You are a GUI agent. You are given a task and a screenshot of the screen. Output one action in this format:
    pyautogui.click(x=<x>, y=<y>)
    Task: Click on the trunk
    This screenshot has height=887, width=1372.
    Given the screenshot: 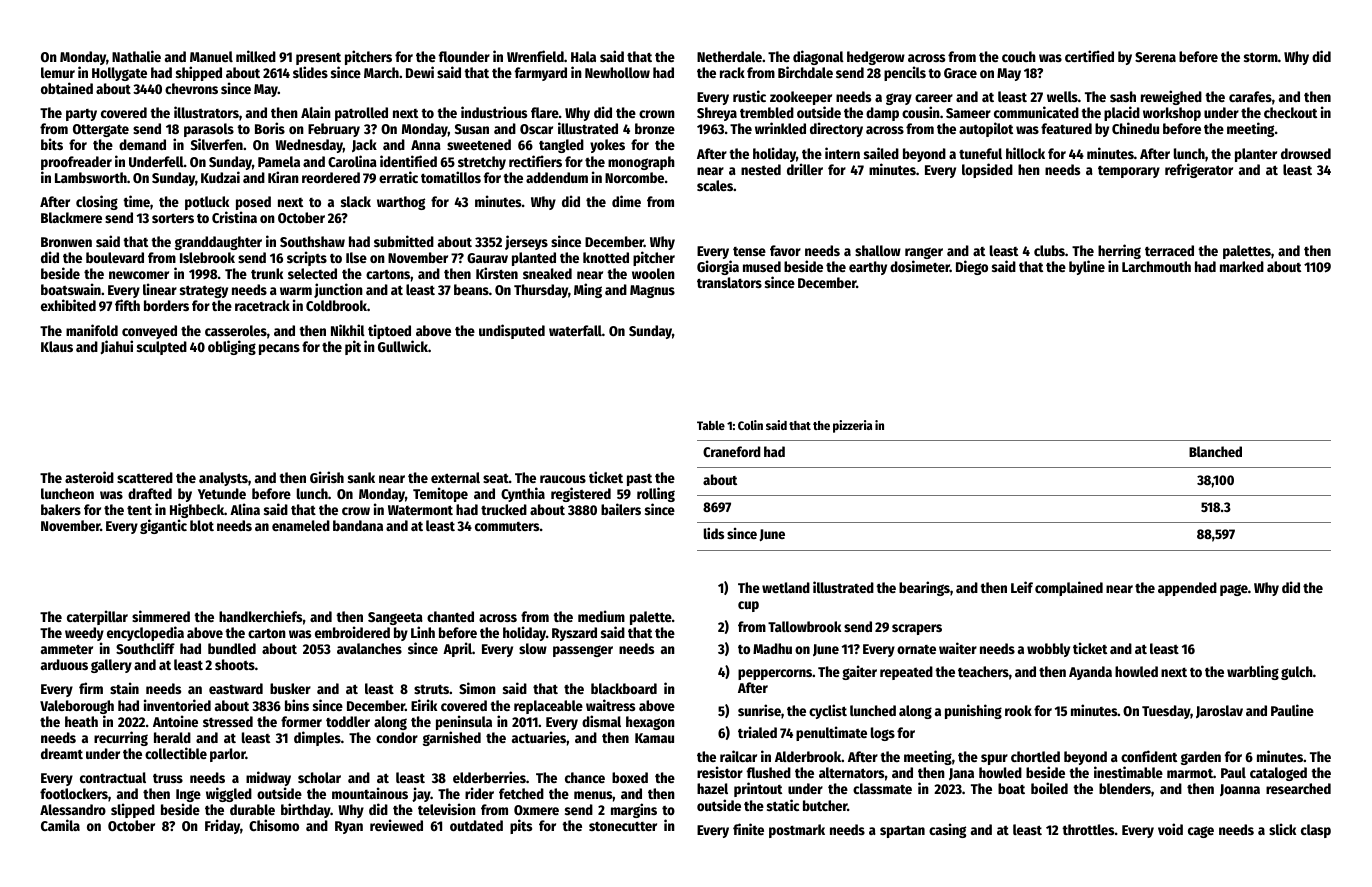 What is the action you would take?
    pyautogui.click(x=267, y=273)
